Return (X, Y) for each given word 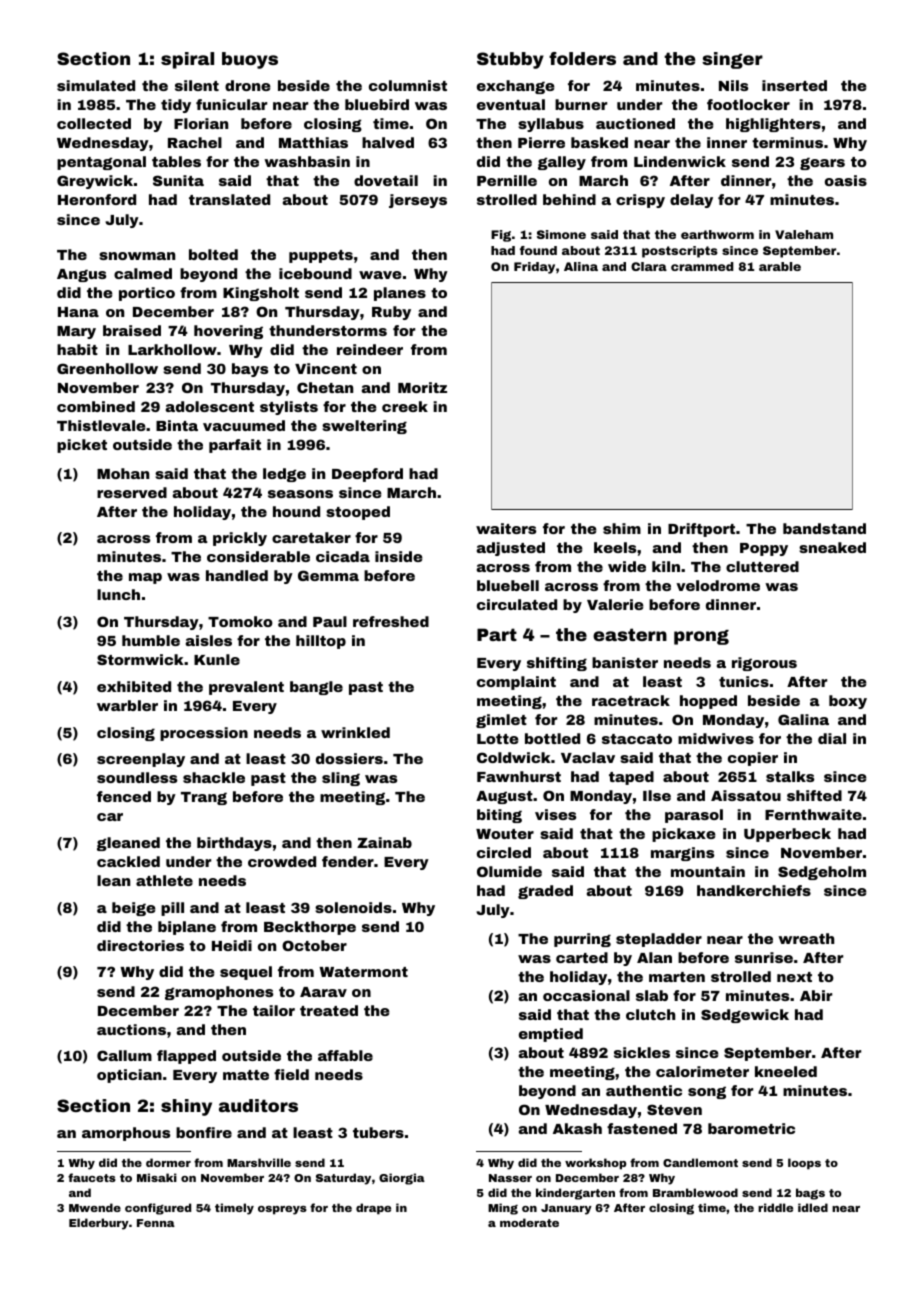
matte (246, 1075)
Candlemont (700, 1162)
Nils (733, 85)
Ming (503, 1209)
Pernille (507, 180)
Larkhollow (172, 349)
